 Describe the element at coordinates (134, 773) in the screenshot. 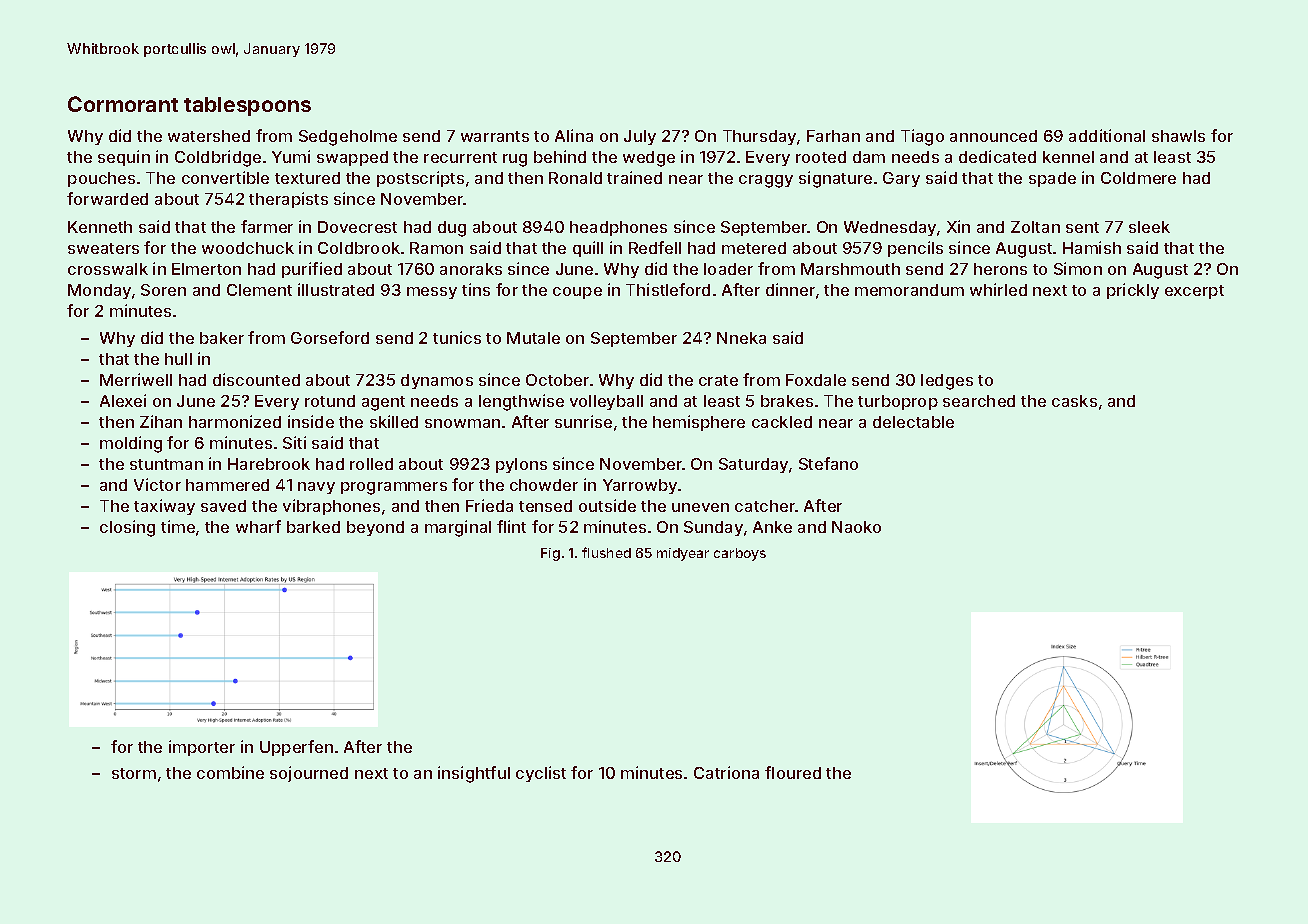

I see `storm` at that location.
